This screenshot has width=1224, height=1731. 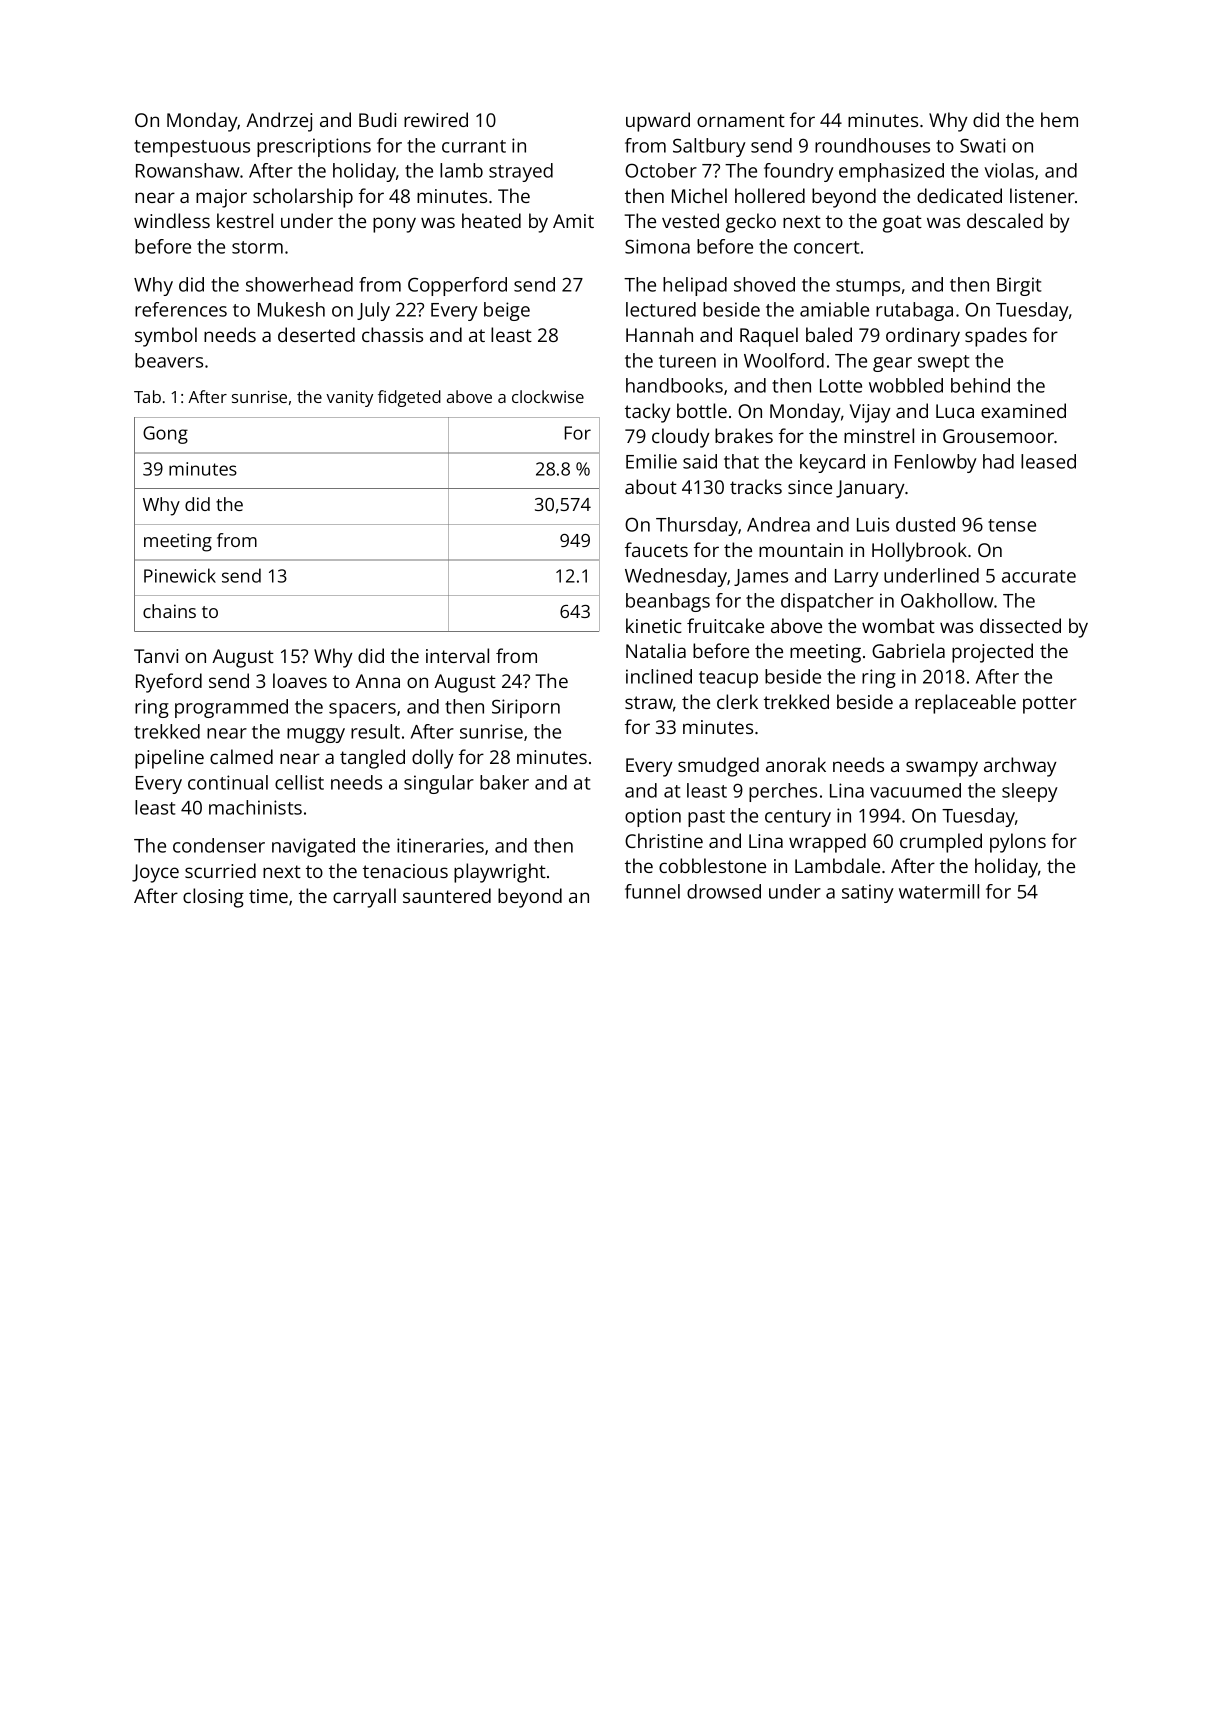 What do you see at coordinates (155, 873) in the screenshot?
I see `Joyce` at bounding box center [155, 873].
